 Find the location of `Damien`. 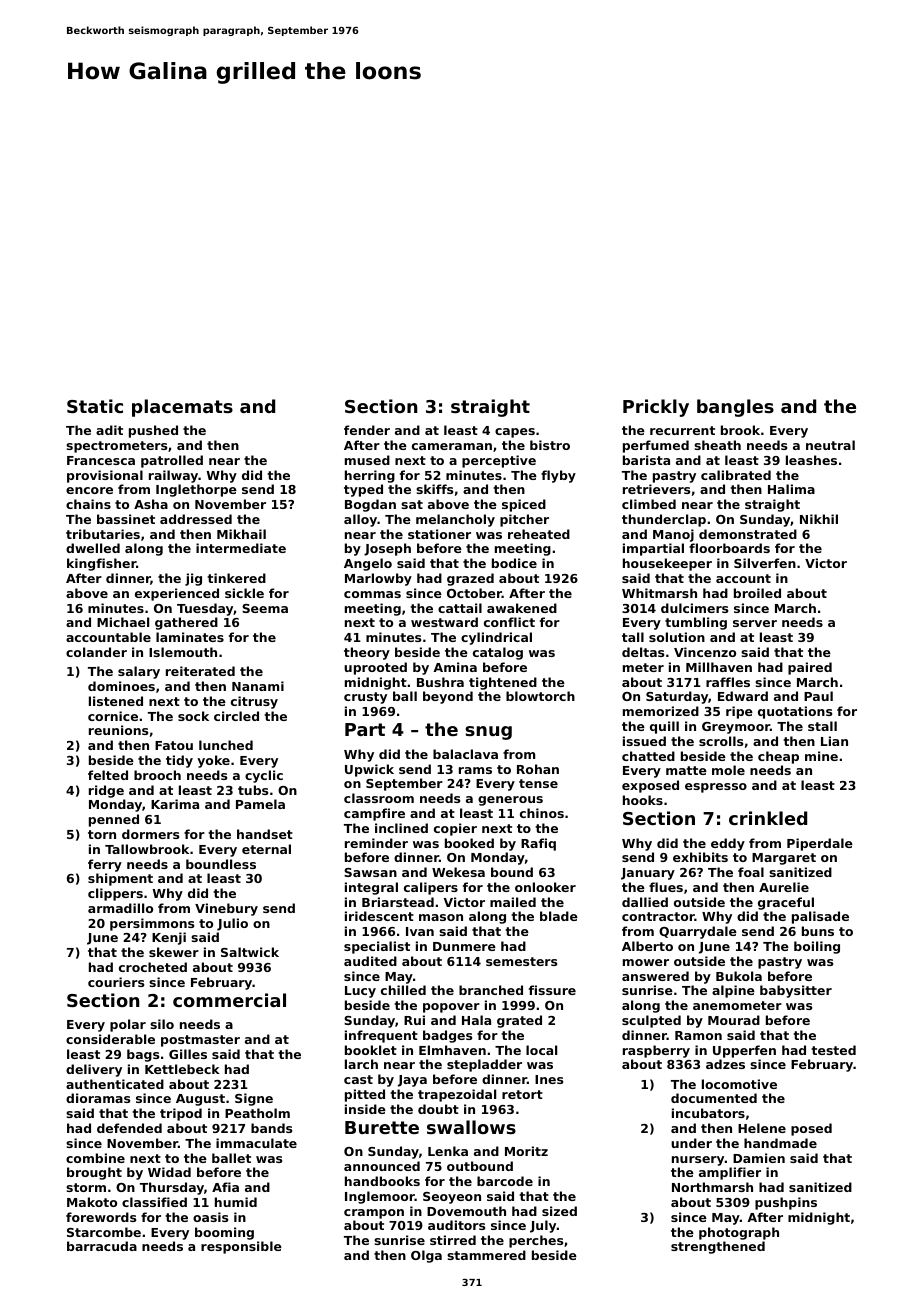

Damien is located at coordinates (759, 1158).
